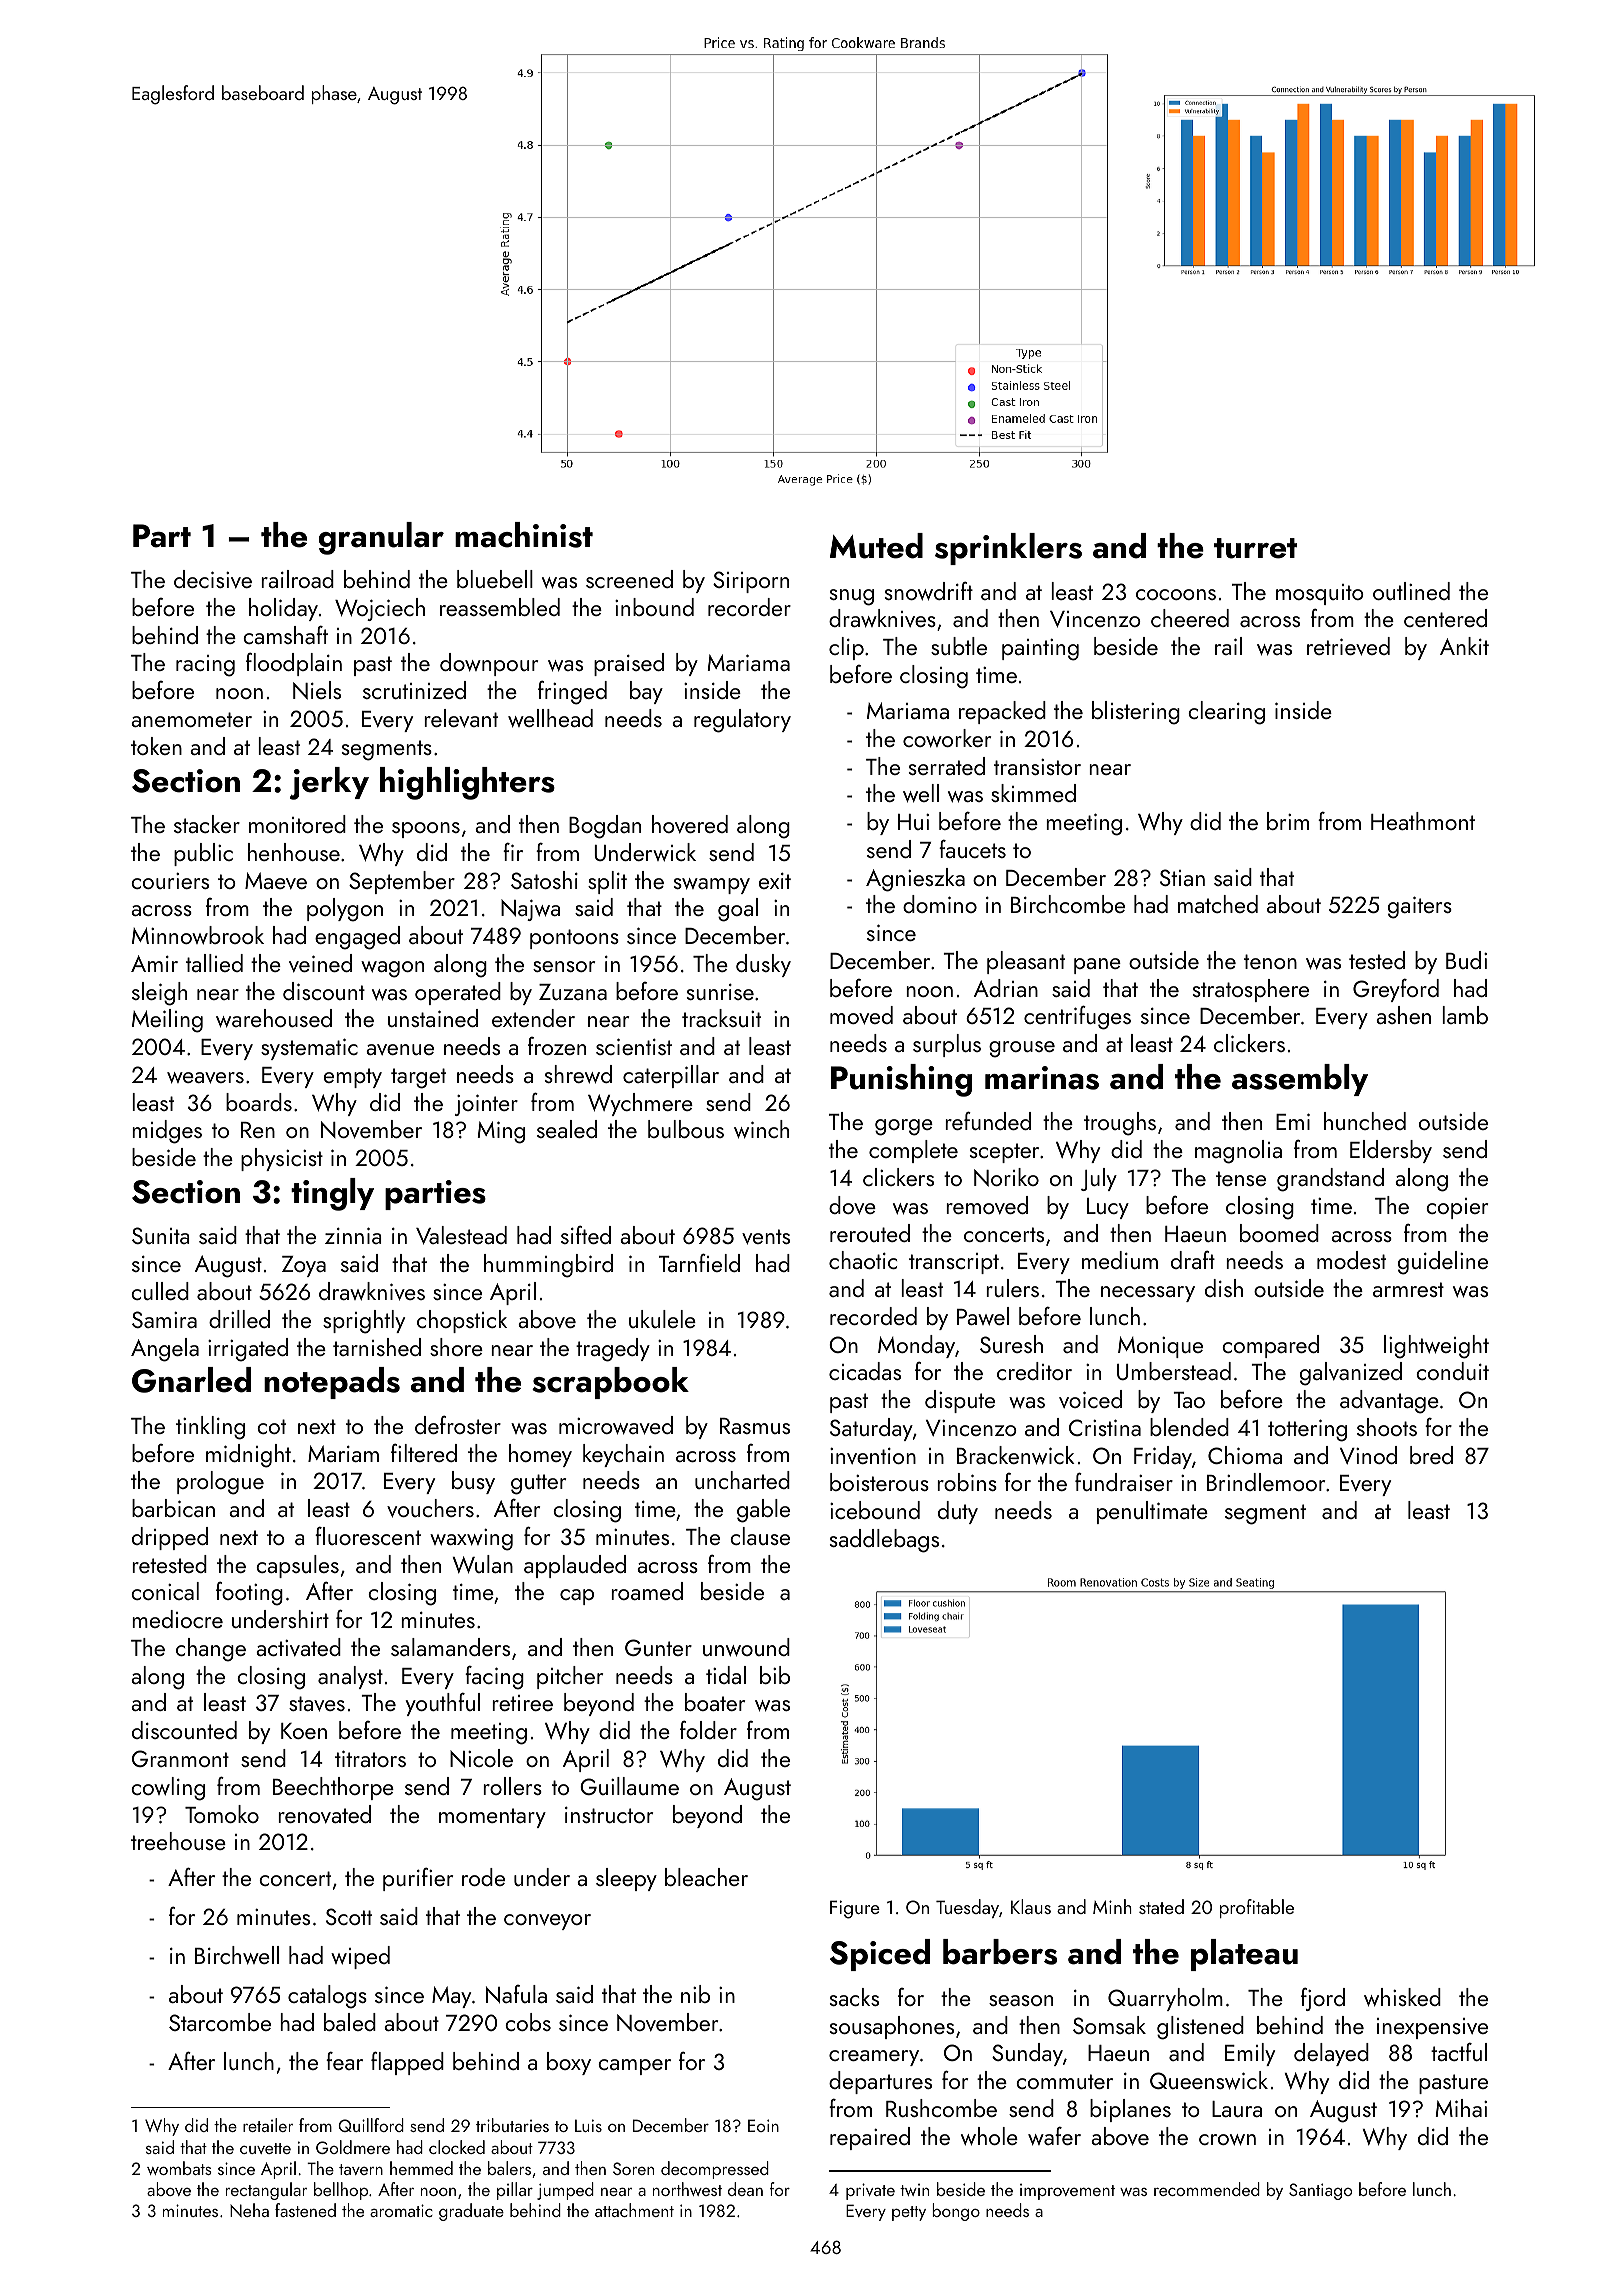 Image resolution: width=1620 pixels, height=2292 pixels. I want to click on profitable, so click(1257, 1908).
